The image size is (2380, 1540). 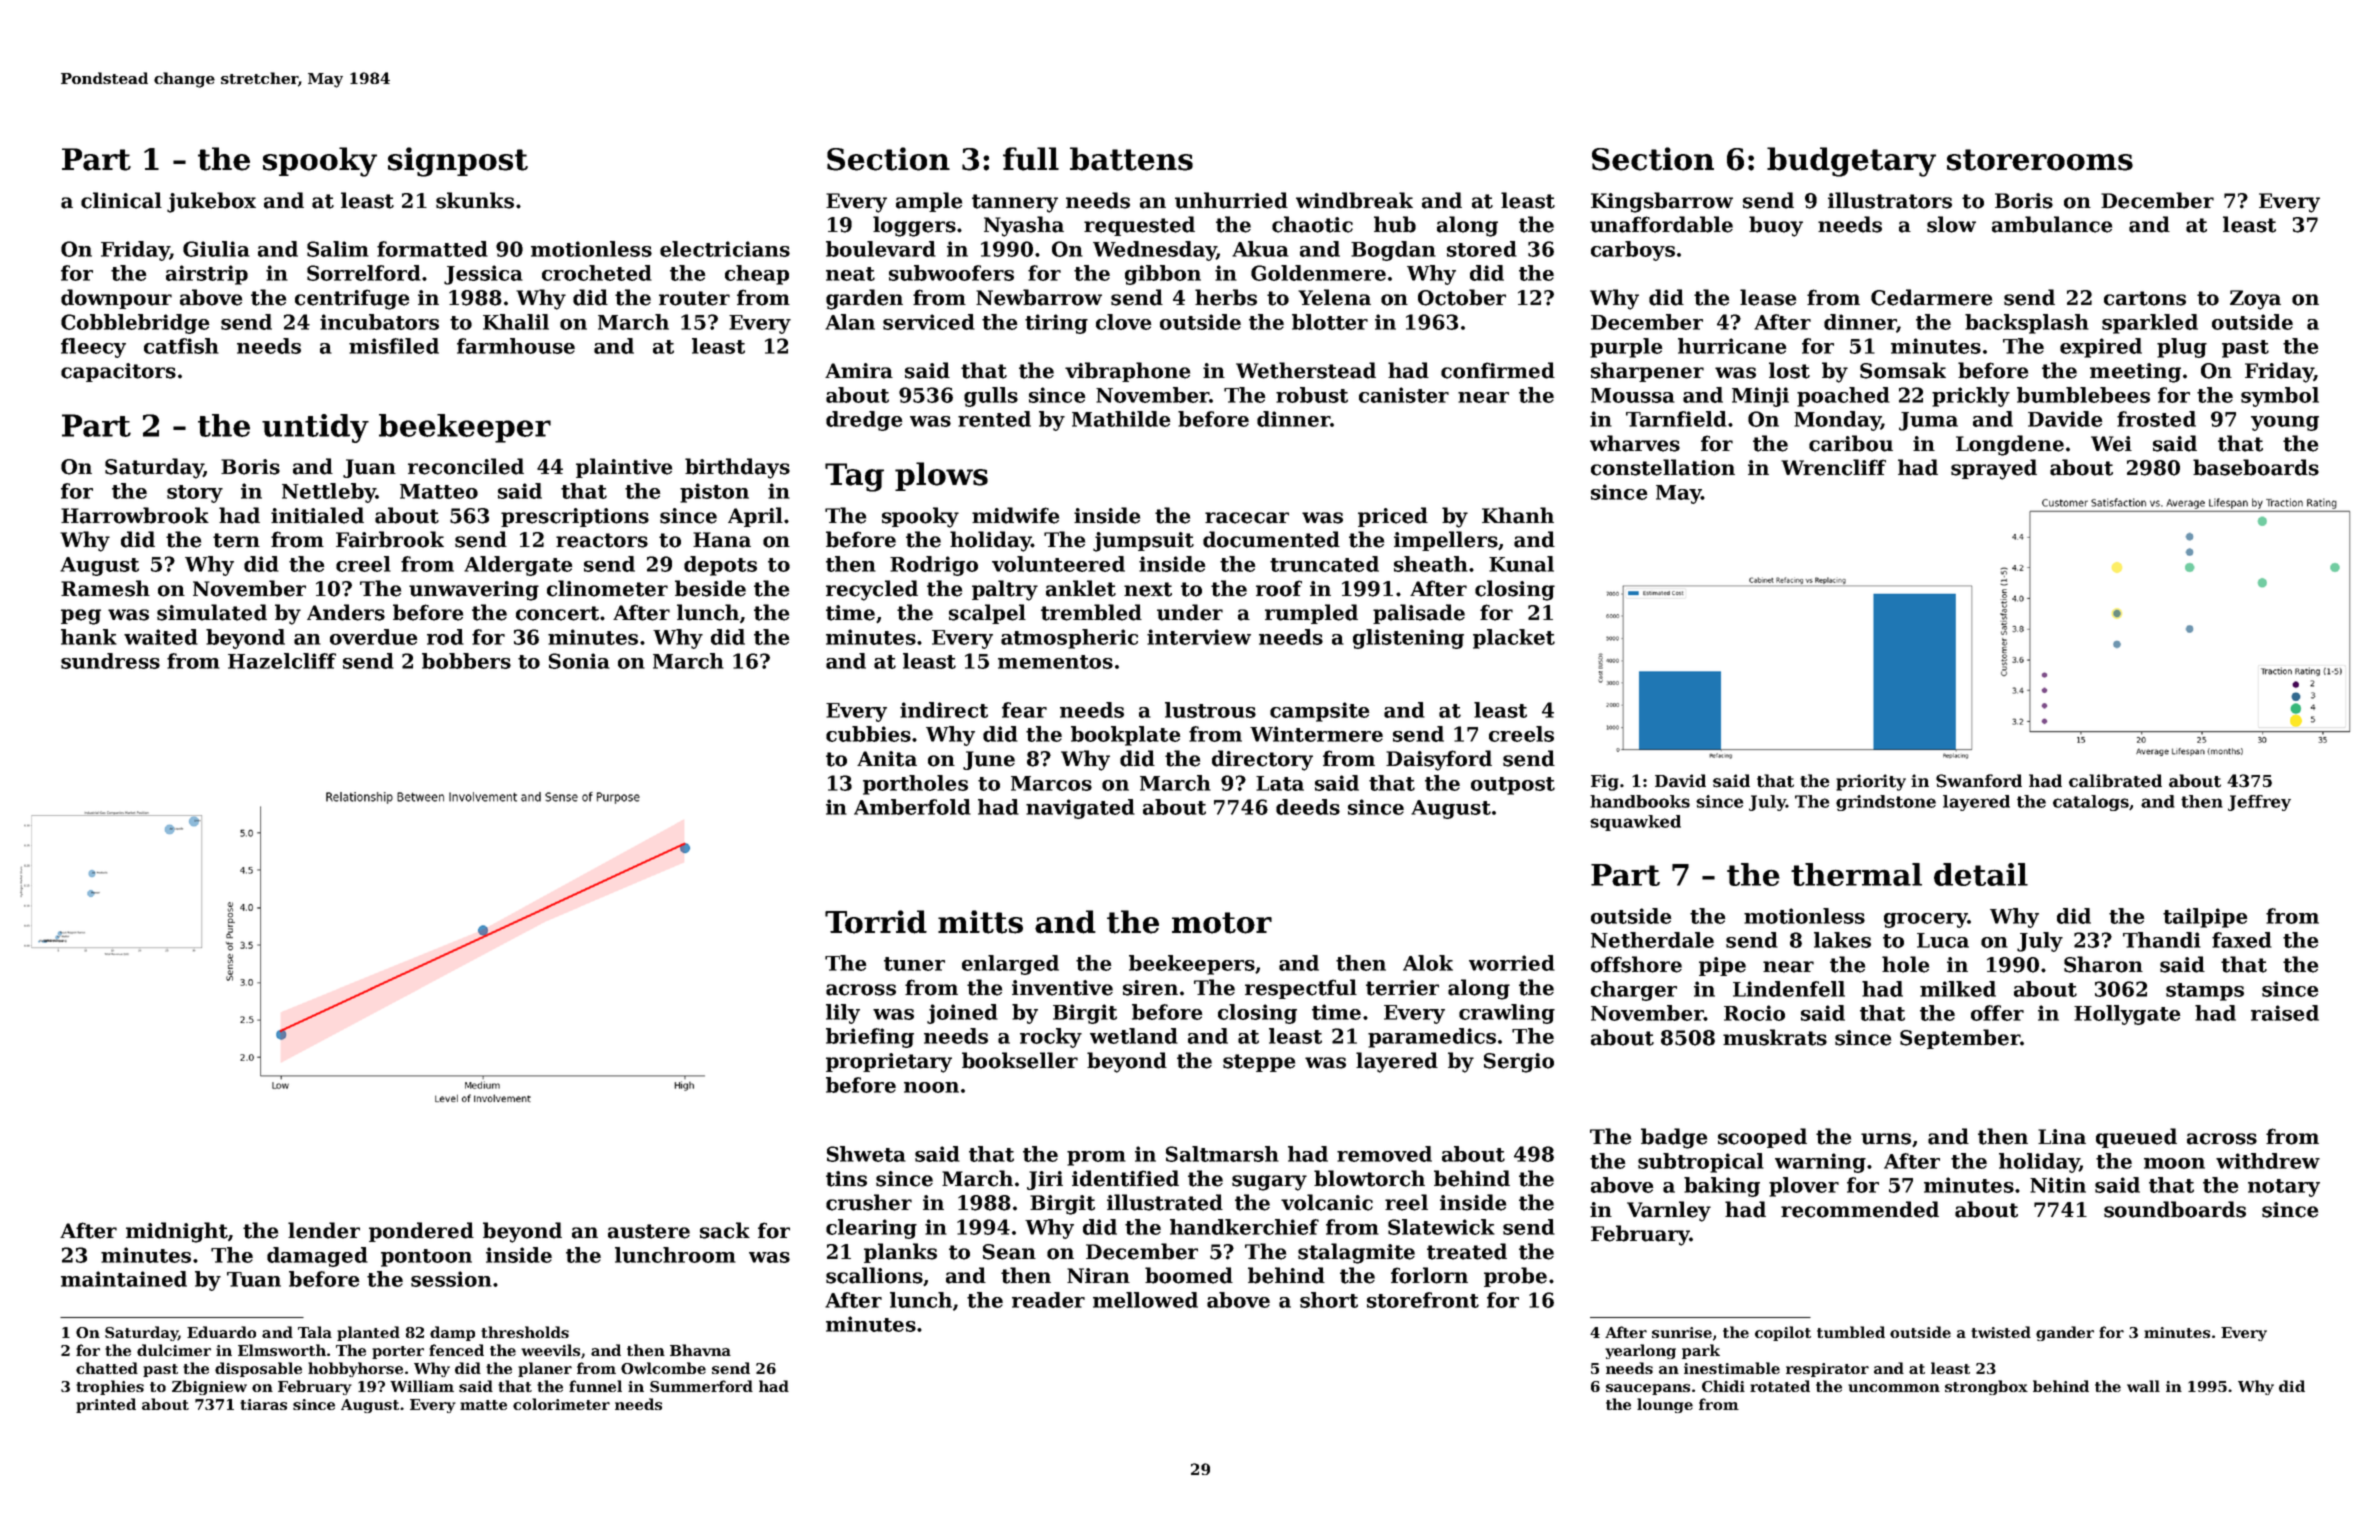 What do you see at coordinates (124, 1279) in the page?
I see `maintained` at bounding box center [124, 1279].
